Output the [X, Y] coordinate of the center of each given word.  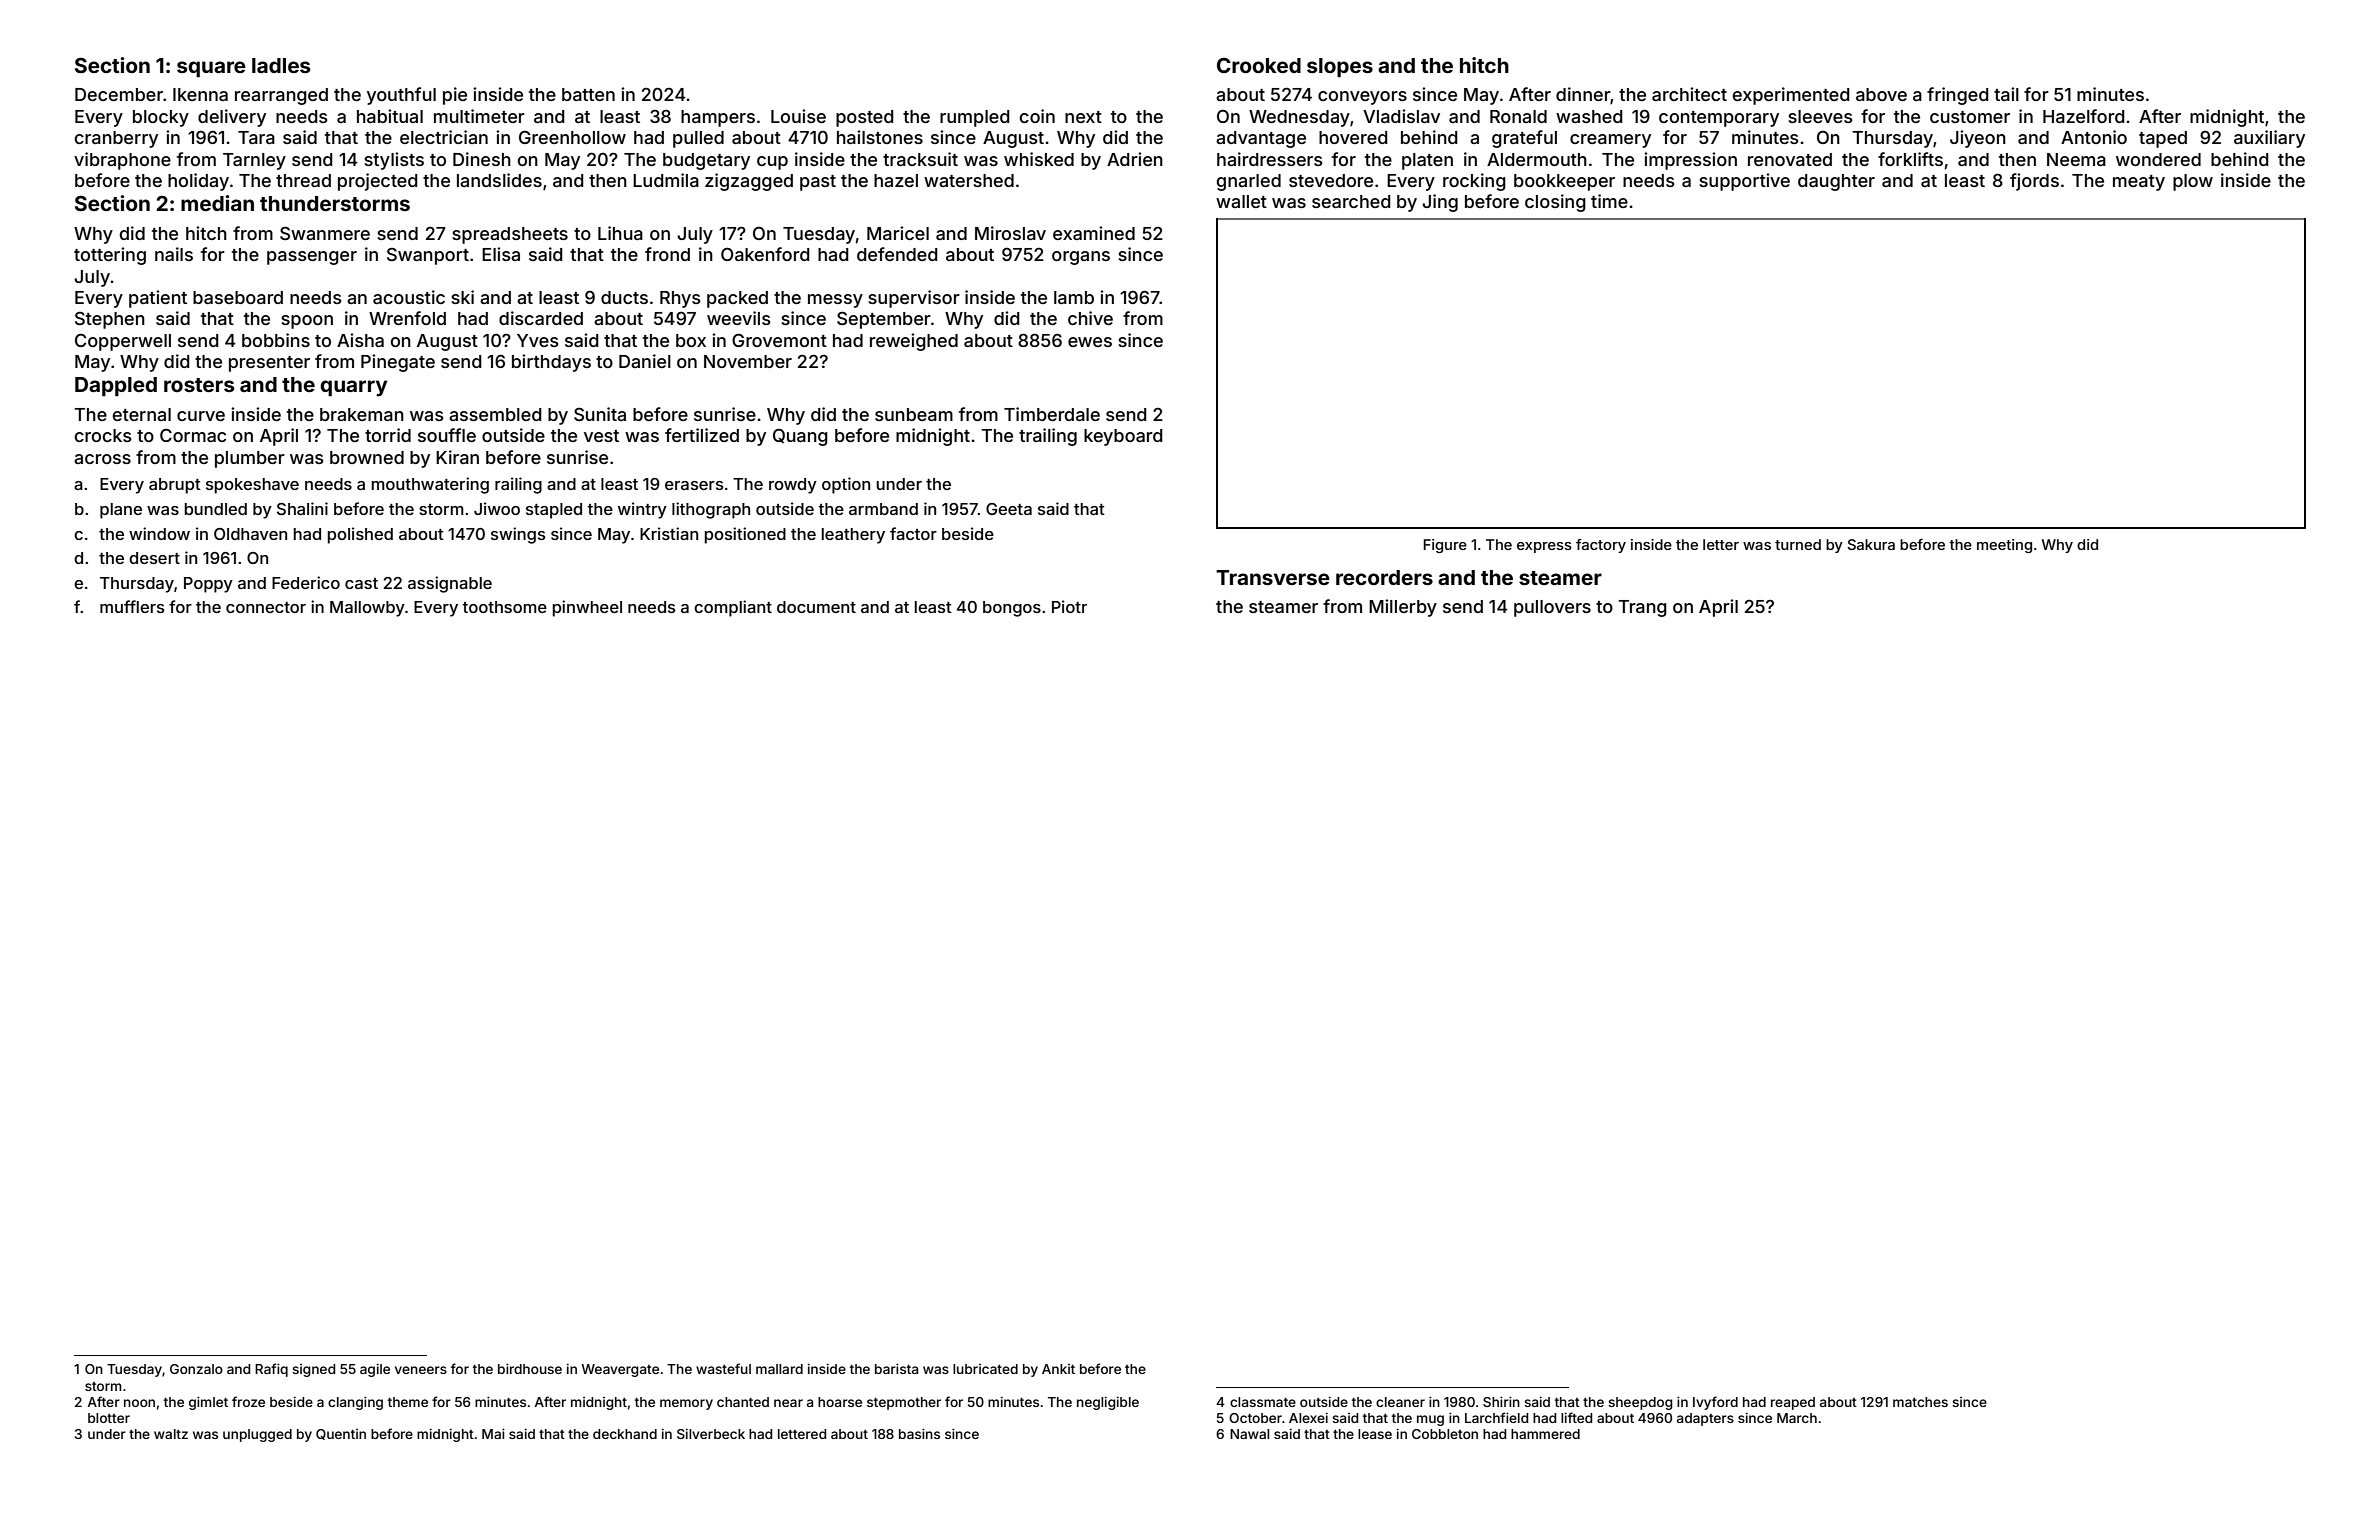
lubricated [985, 1369]
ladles [281, 65]
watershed [969, 180]
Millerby [1403, 608]
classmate [1263, 1402]
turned [1798, 544]
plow [2193, 182]
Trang [1642, 608]
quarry [354, 388]
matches [1920, 1402]
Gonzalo [196, 1369]
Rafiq [271, 1370]
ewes [1090, 342]
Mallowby [367, 609]
